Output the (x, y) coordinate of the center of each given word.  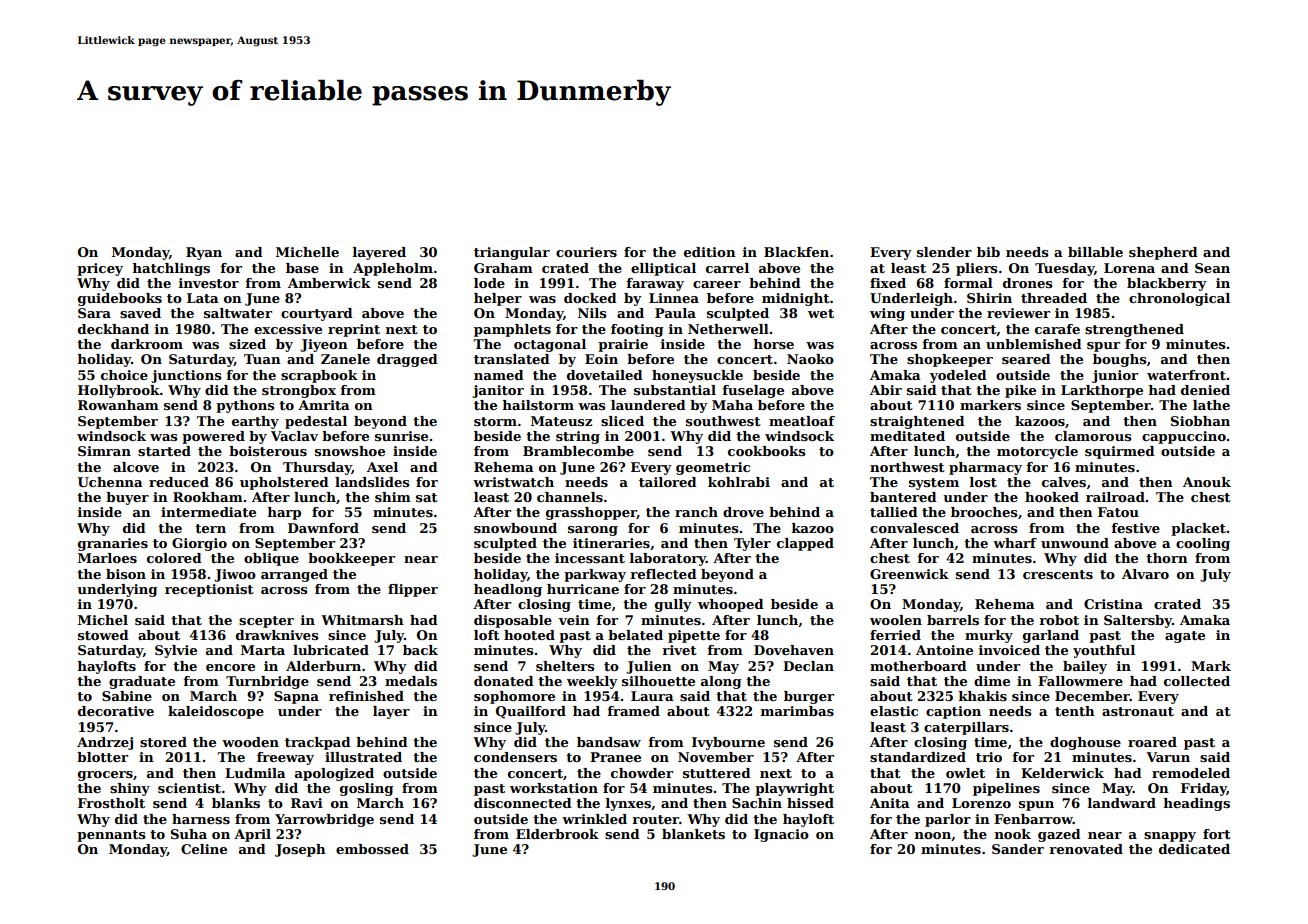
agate (1185, 637)
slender (944, 252)
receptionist (209, 590)
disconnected (523, 803)
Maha (732, 405)
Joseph (300, 850)
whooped (731, 605)
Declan (808, 666)
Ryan (204, 253)
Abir (886, 390)
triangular (512, 253)
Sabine (127, 696)
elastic (894, 711)
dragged (407, 360)
